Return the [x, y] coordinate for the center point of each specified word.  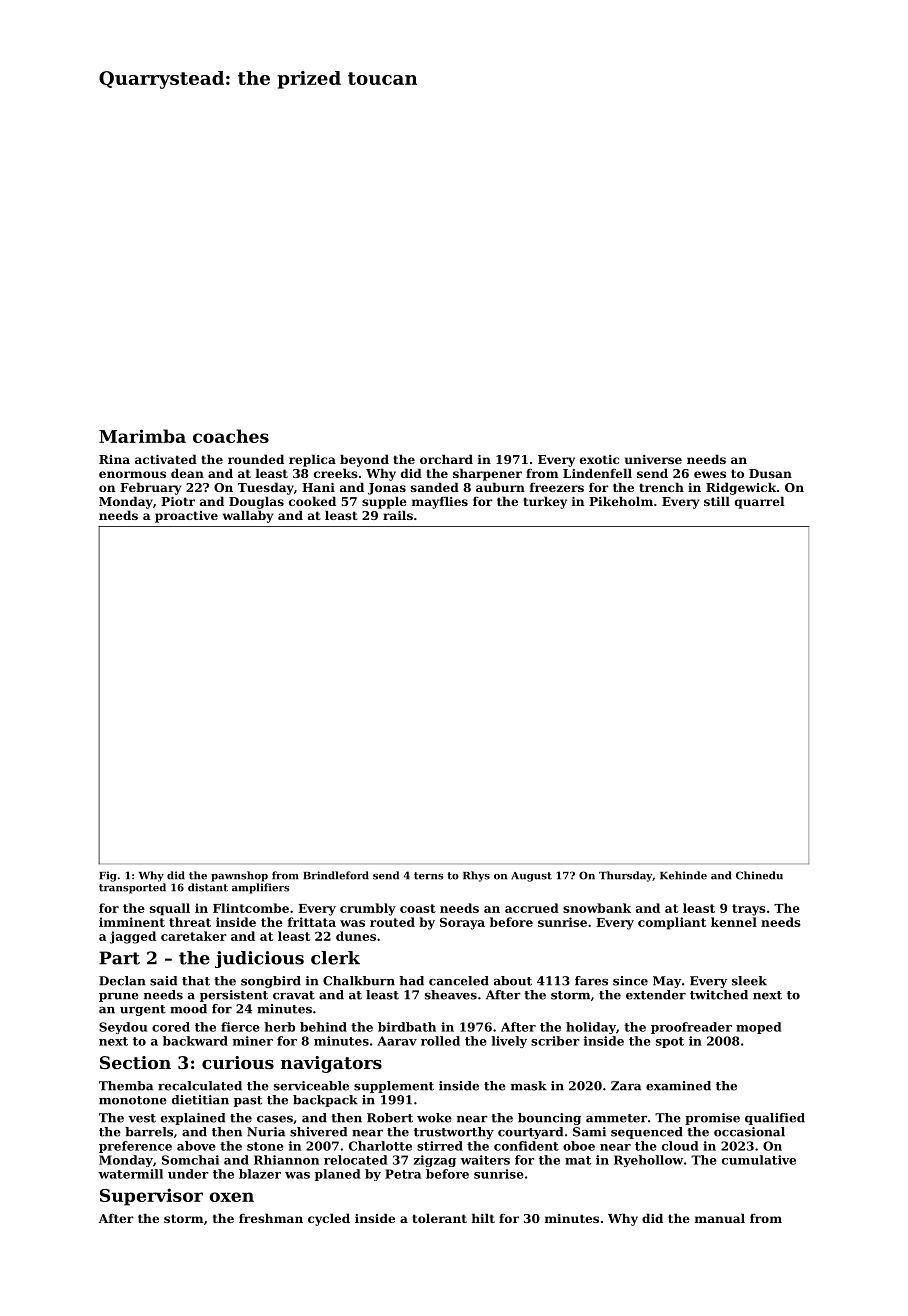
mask [529, 1086]
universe [653, 459]
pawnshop [239, 876]
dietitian [200, 1100]
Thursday [625, 876]
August [531, 877]
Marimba [142, 436]
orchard [446, 459]
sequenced [647, 1133]
